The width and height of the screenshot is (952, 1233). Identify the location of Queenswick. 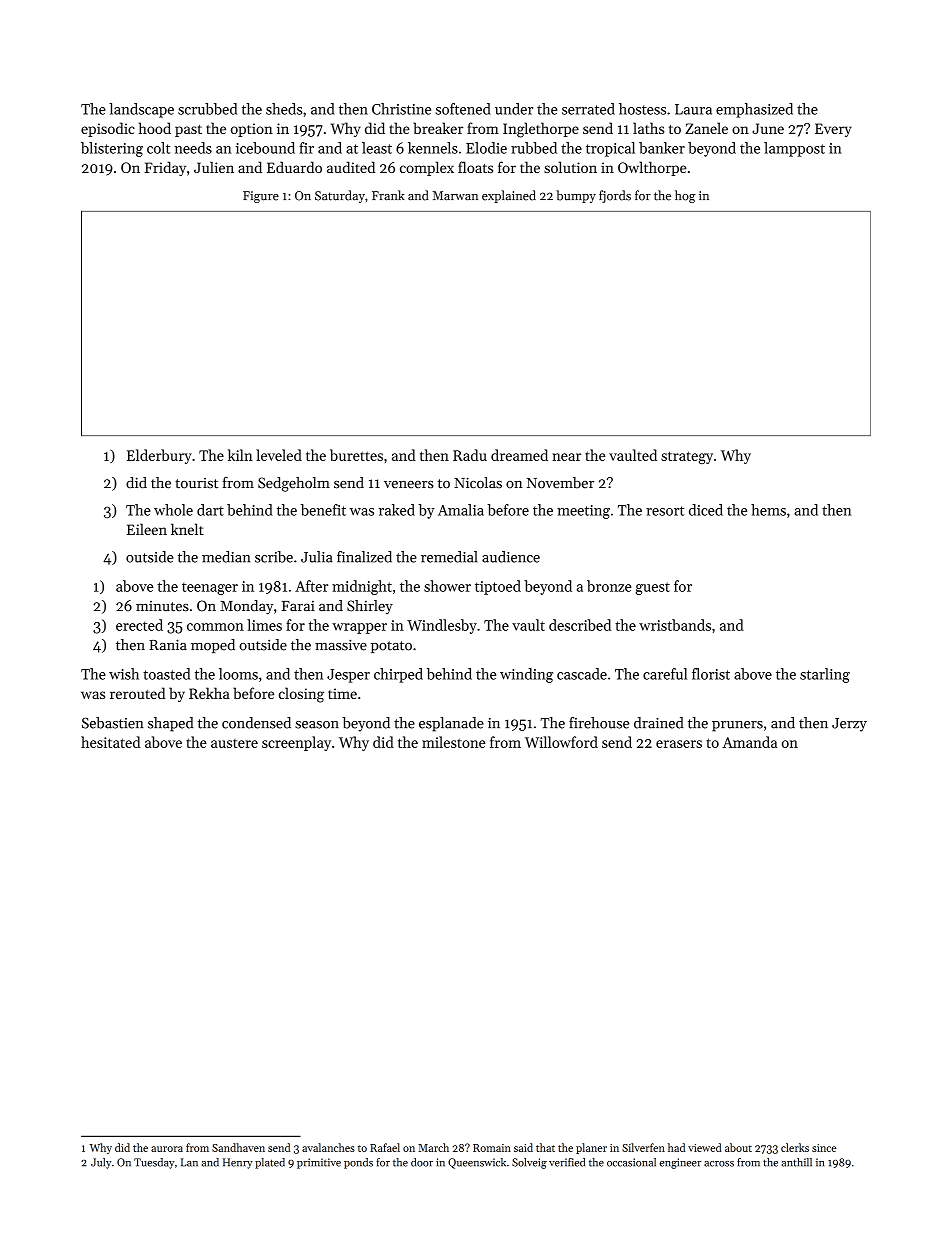
(477, 1163).
